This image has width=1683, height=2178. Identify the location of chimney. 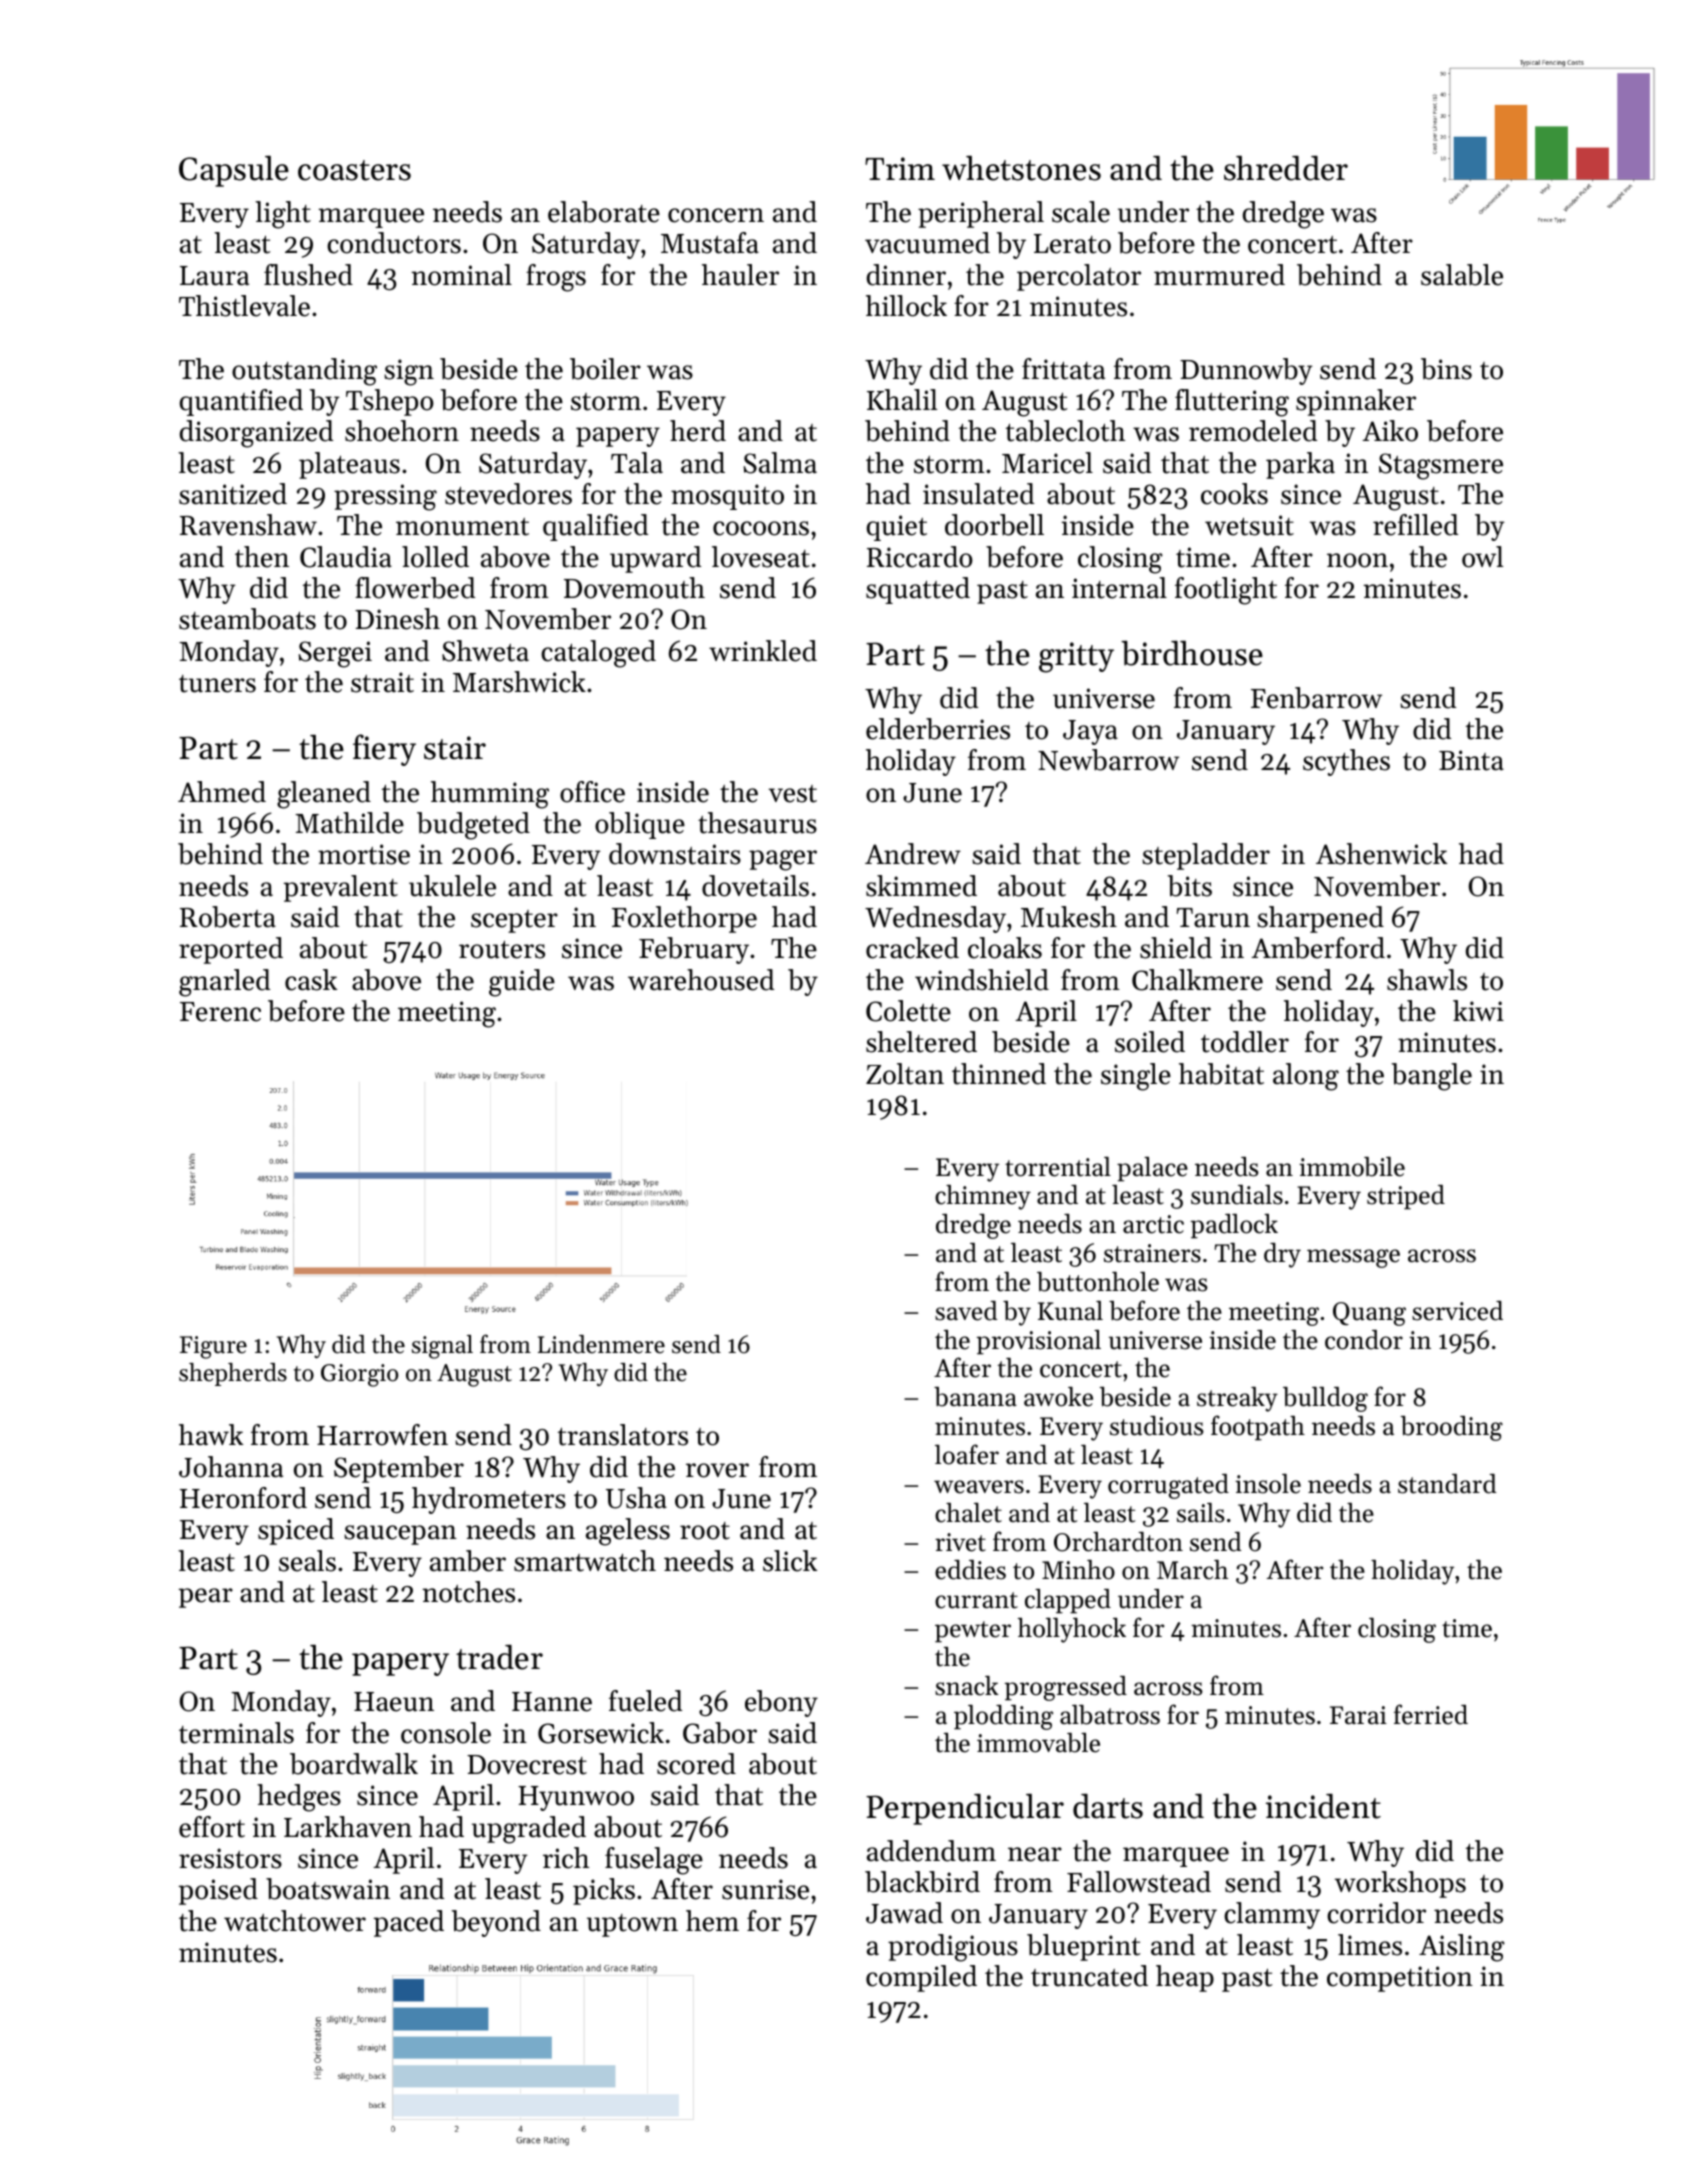
(983, 1197).
